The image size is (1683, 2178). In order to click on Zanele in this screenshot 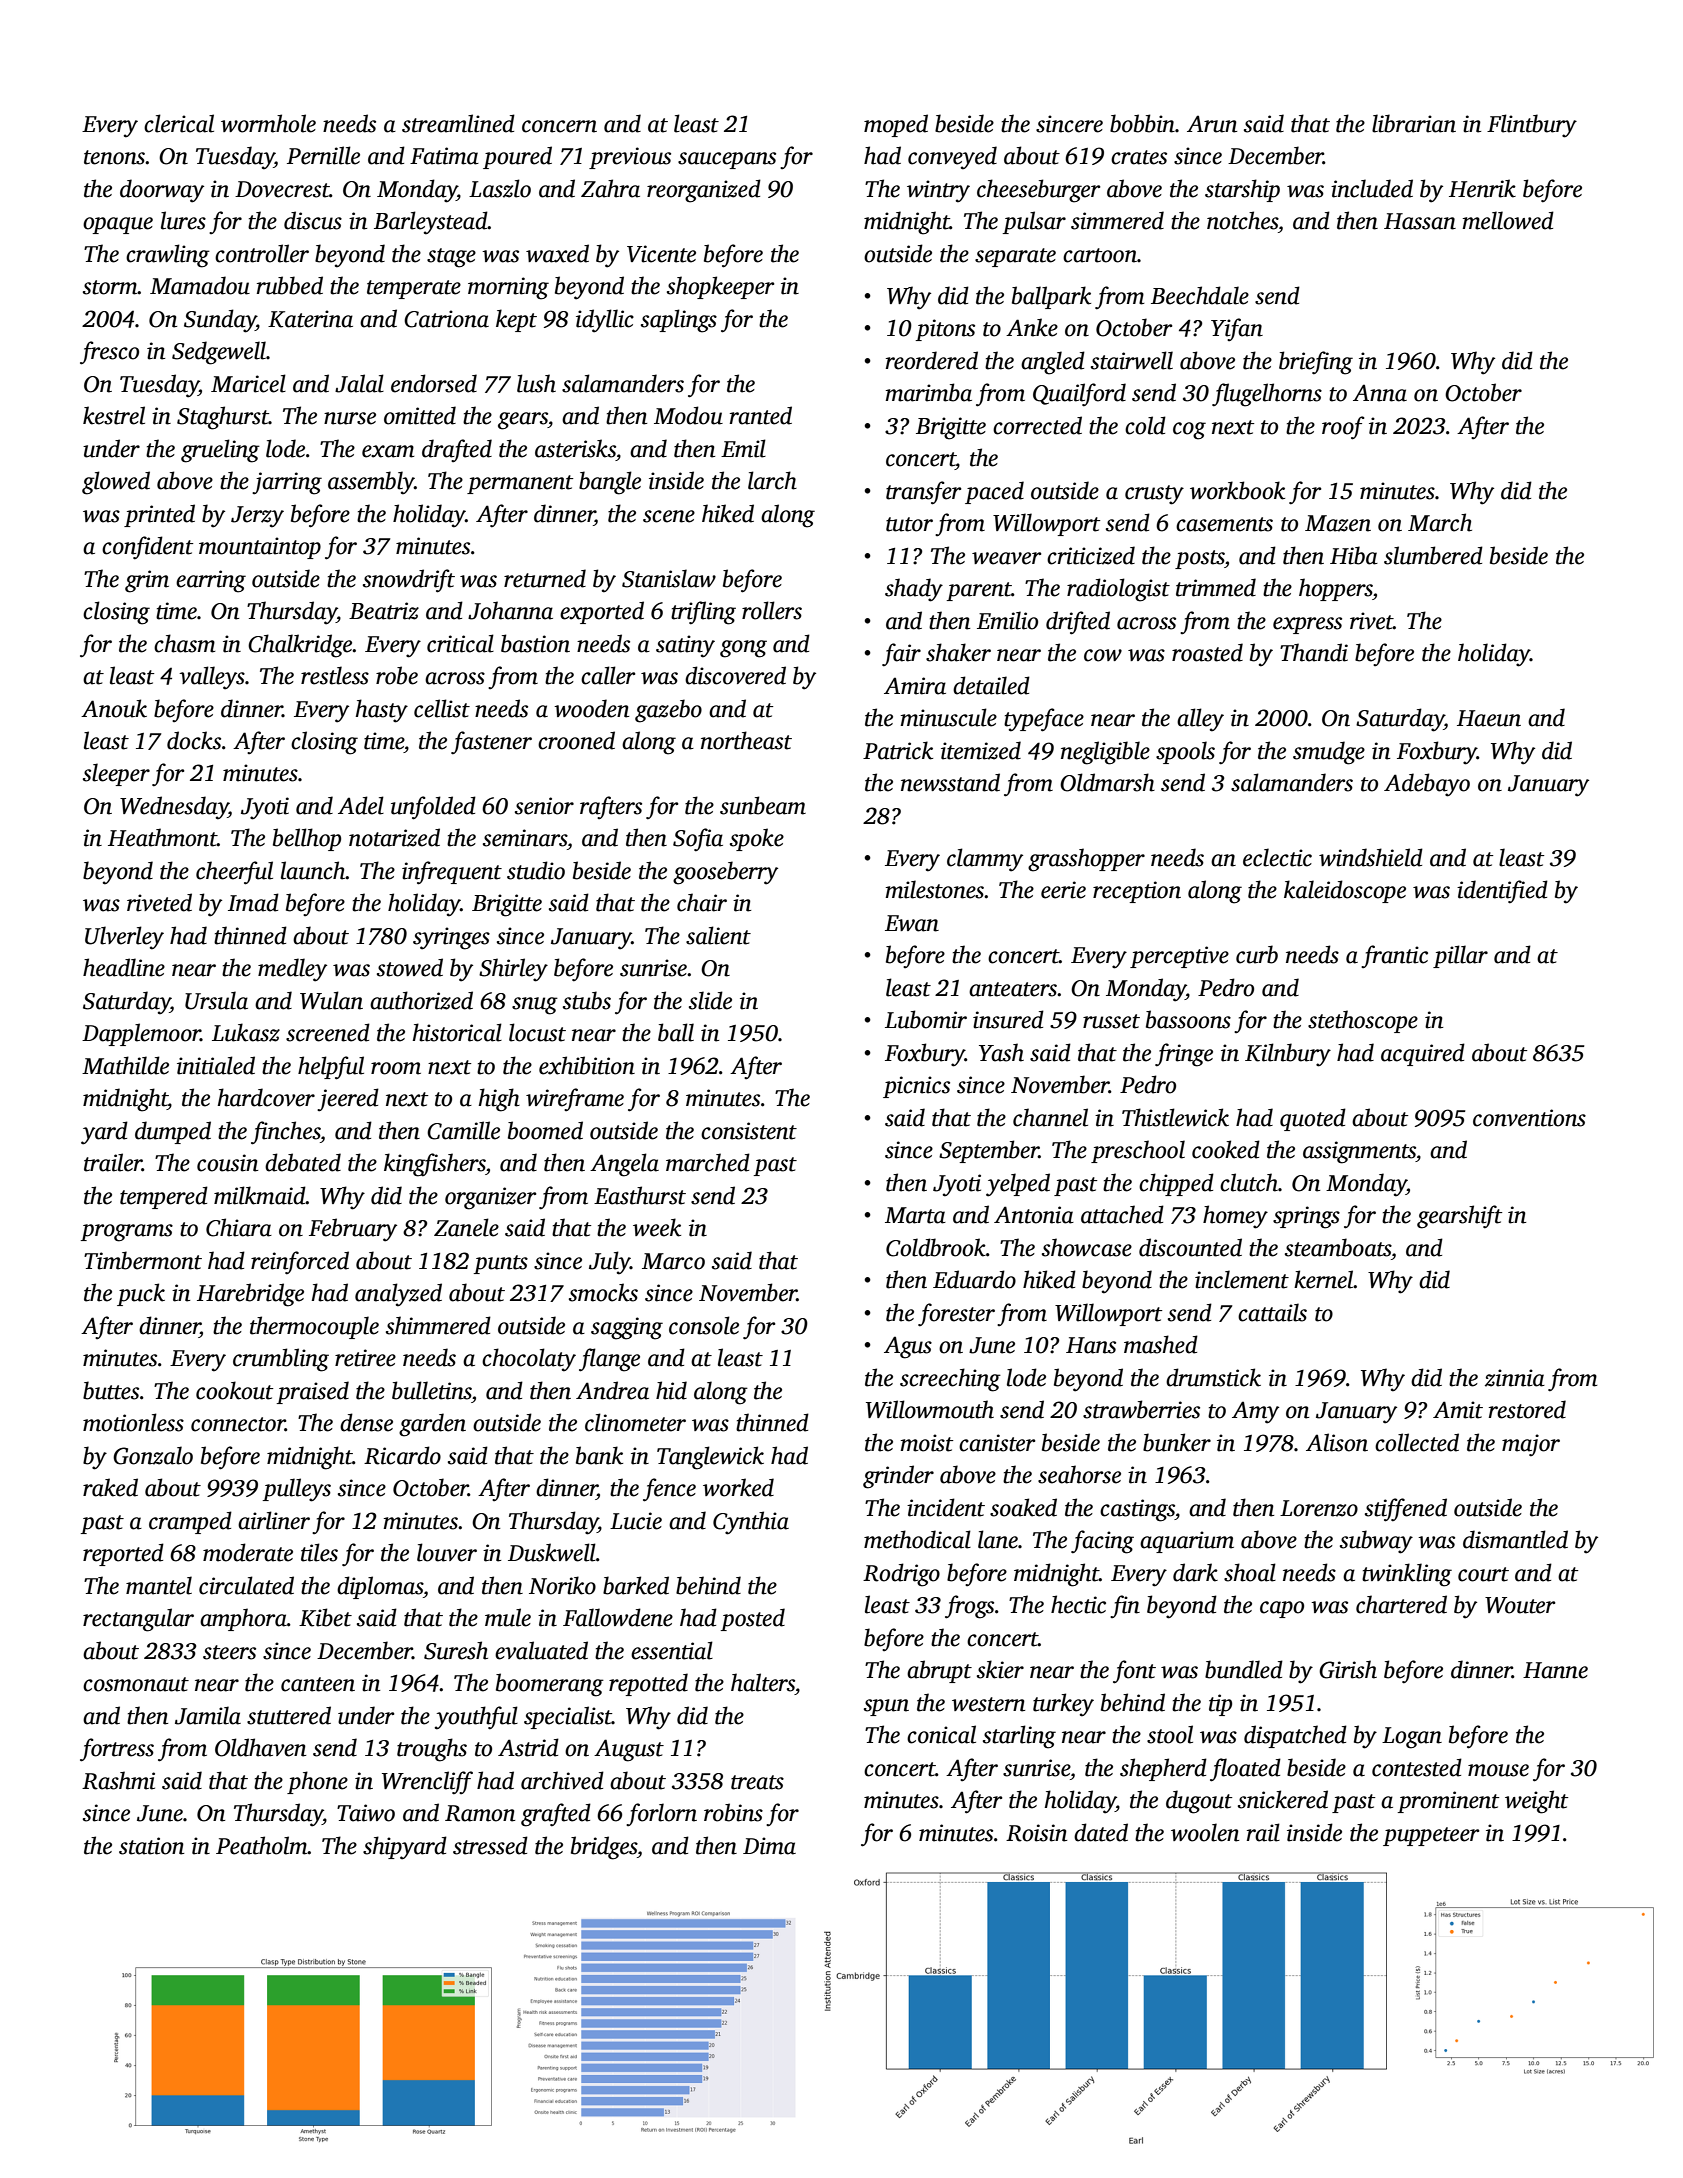, I will do `click(466, 1227)`.
